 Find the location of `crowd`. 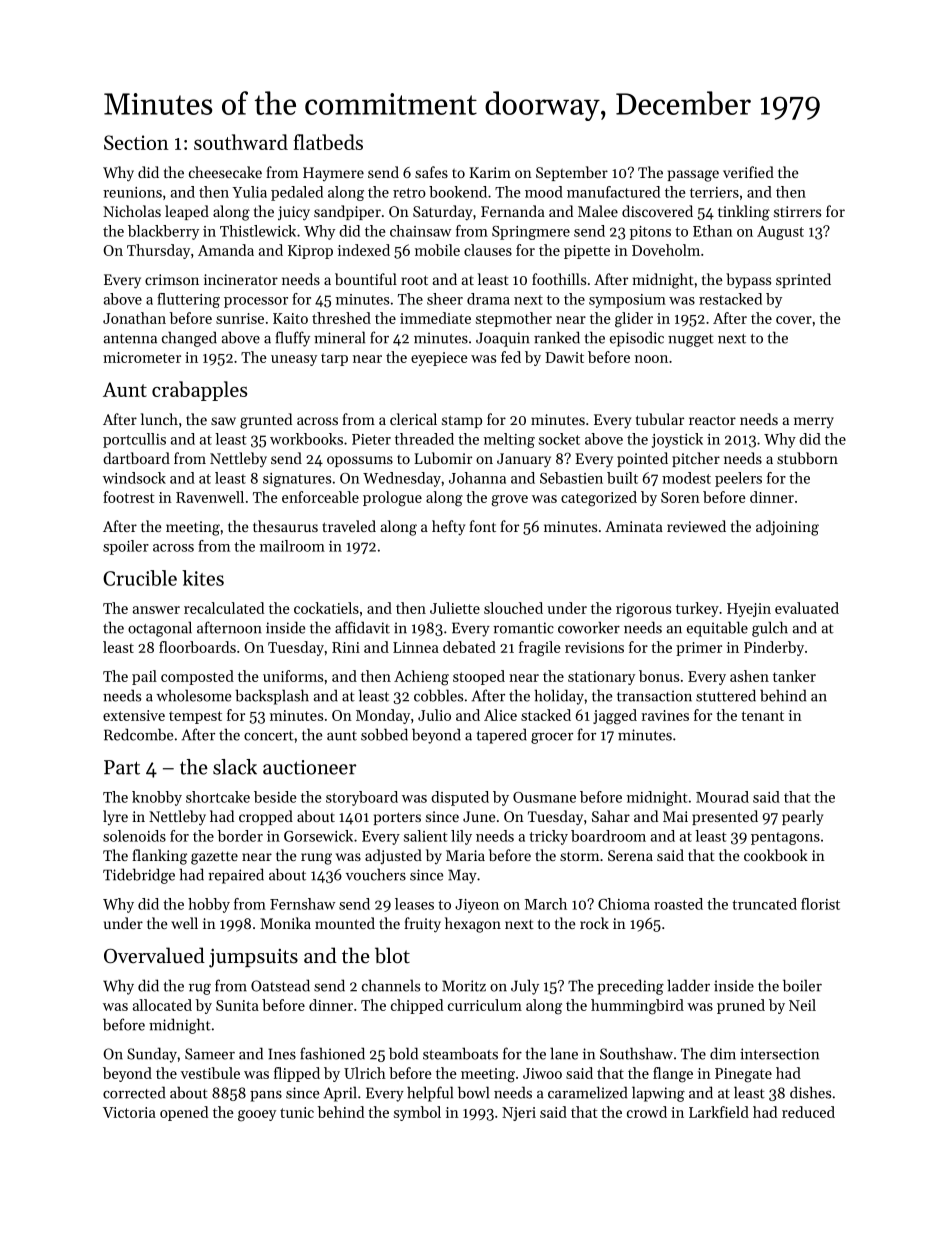

crowd is located at coordinates (647, 1112).
